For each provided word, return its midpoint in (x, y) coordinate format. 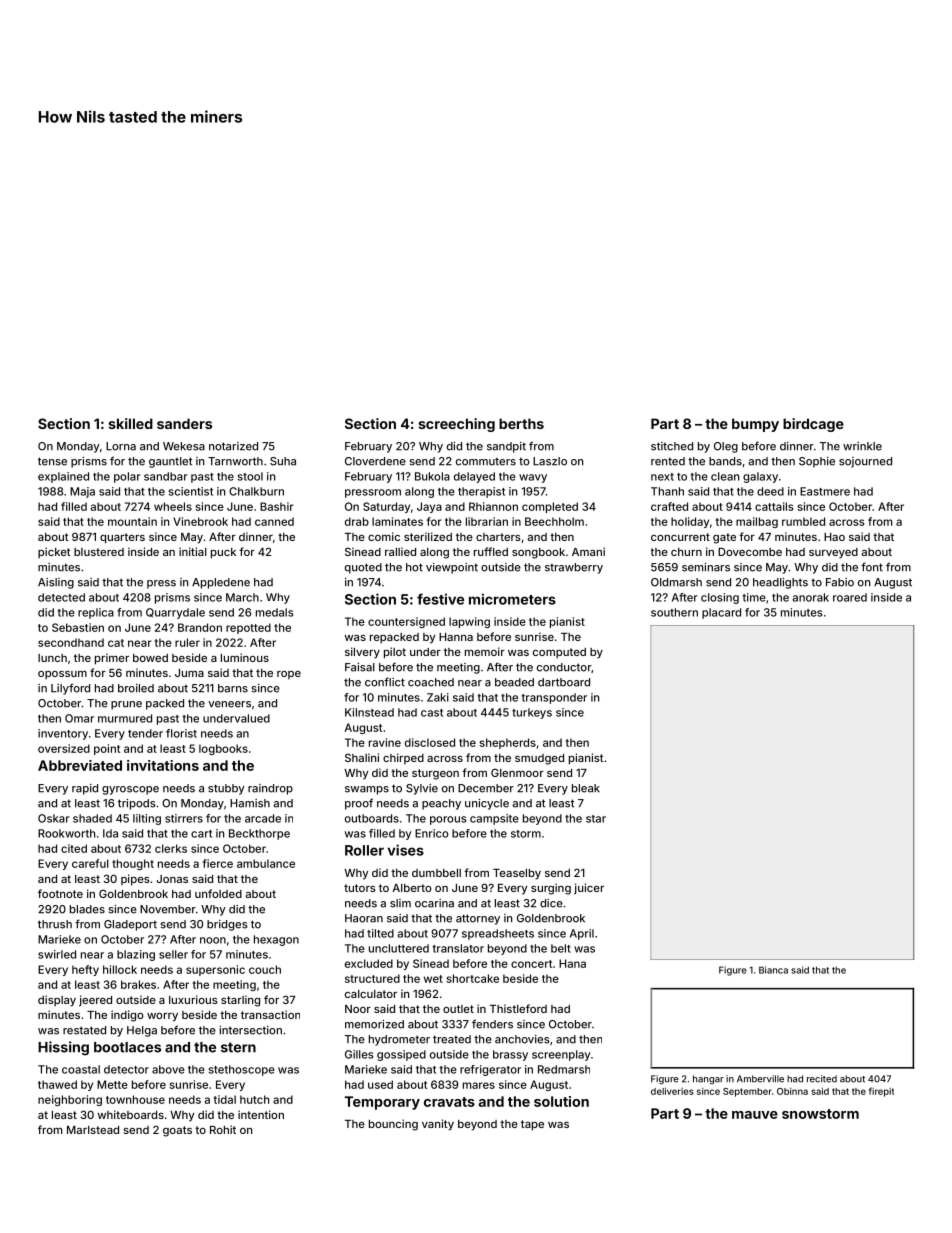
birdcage (813, 425)
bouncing (393, 1125)
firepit (881, 1092)
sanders (184, 423)
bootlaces (127, 1047)
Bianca (773, 970)
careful (90, 863)
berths (521, 423)
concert (531, 964)
